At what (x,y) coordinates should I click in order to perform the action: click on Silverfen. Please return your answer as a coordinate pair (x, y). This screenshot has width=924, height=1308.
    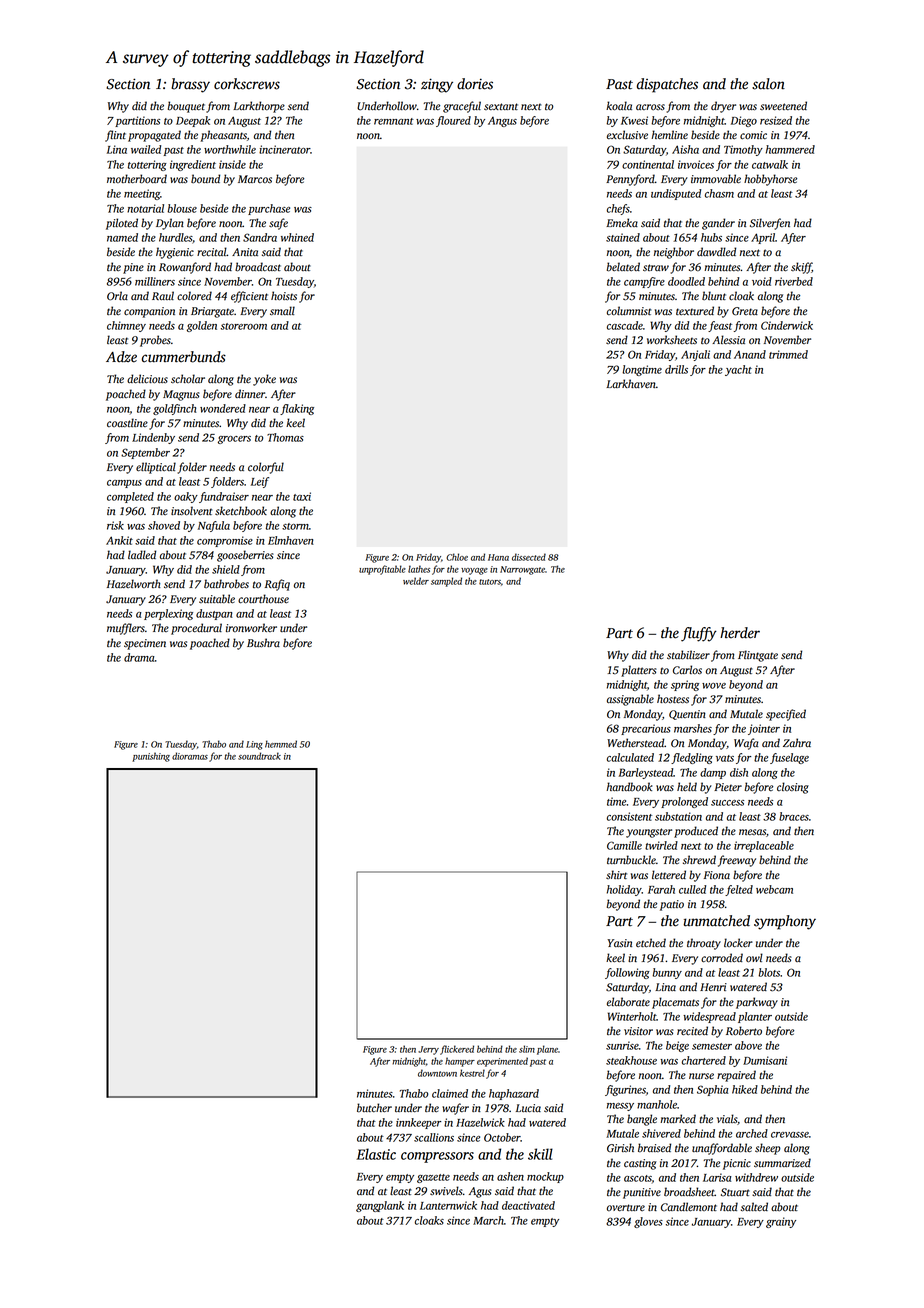
    Looking at the image, I should click on (770, 224).
